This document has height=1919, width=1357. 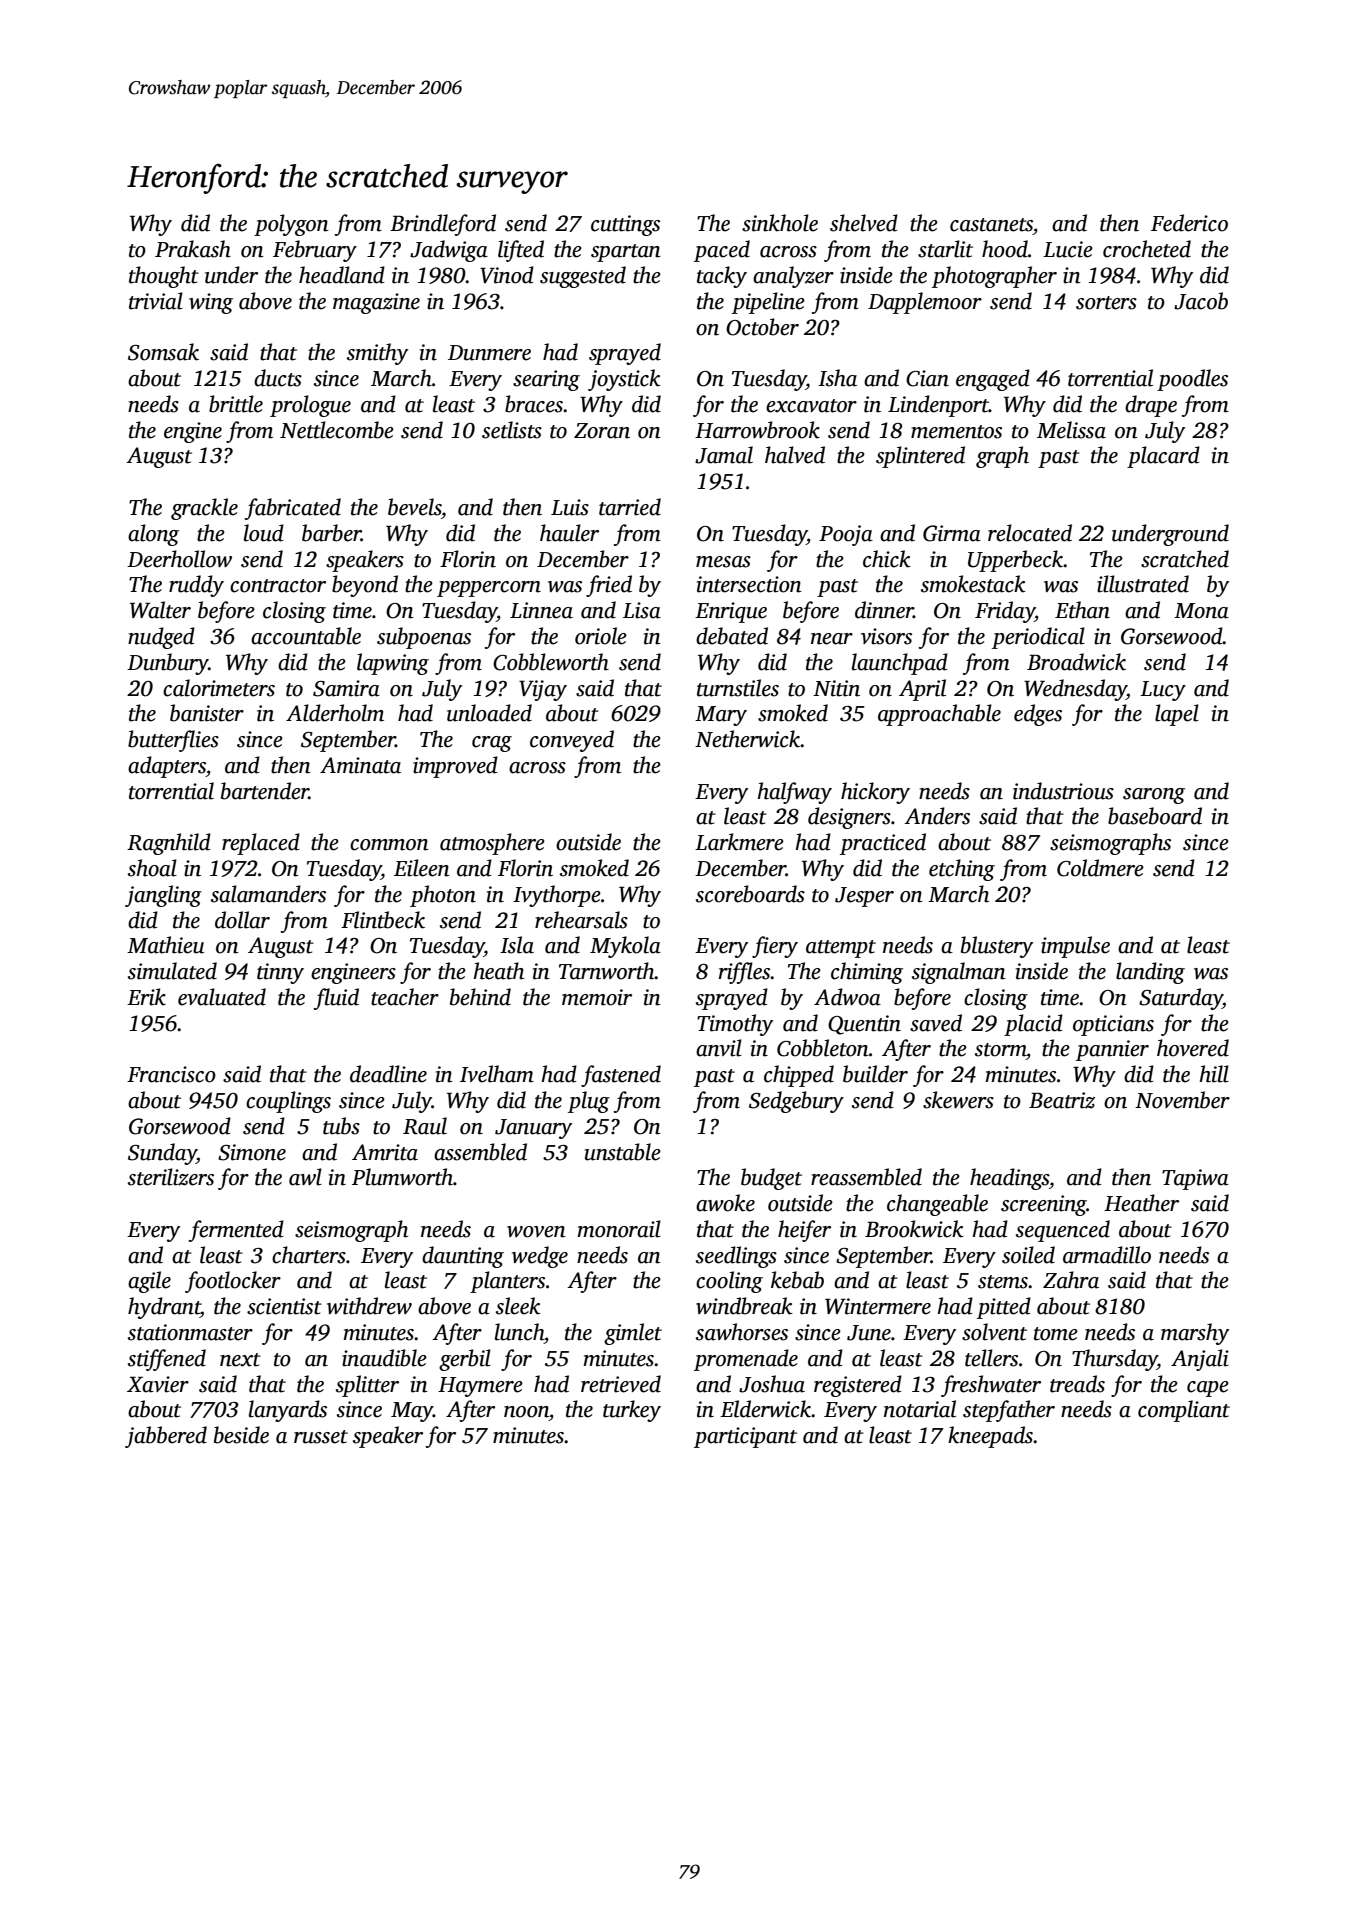 I want to click on Somsak, so click(x=163, y=352).
